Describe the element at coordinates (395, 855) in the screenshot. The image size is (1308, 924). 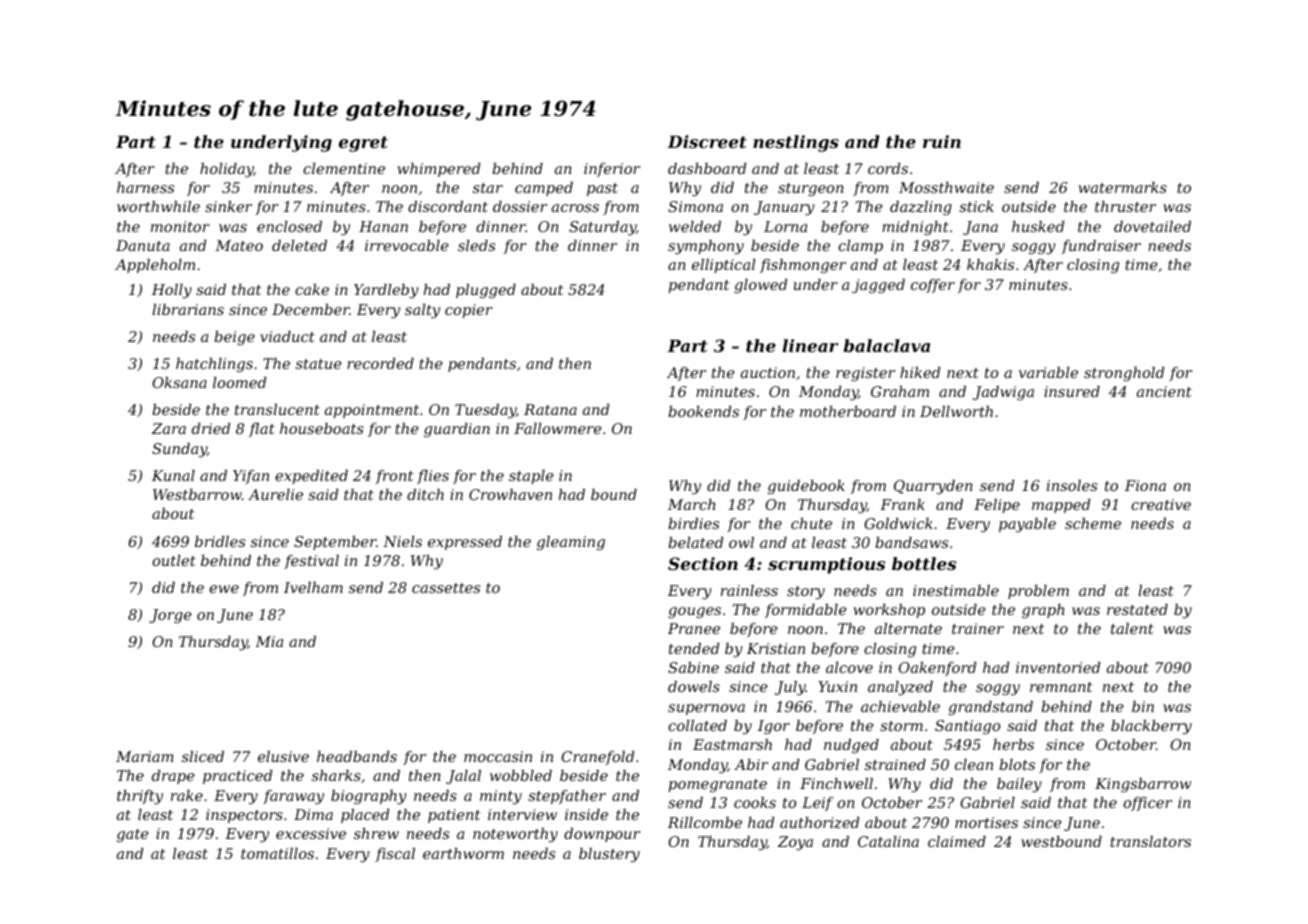
I see `fiscal` at that location.
